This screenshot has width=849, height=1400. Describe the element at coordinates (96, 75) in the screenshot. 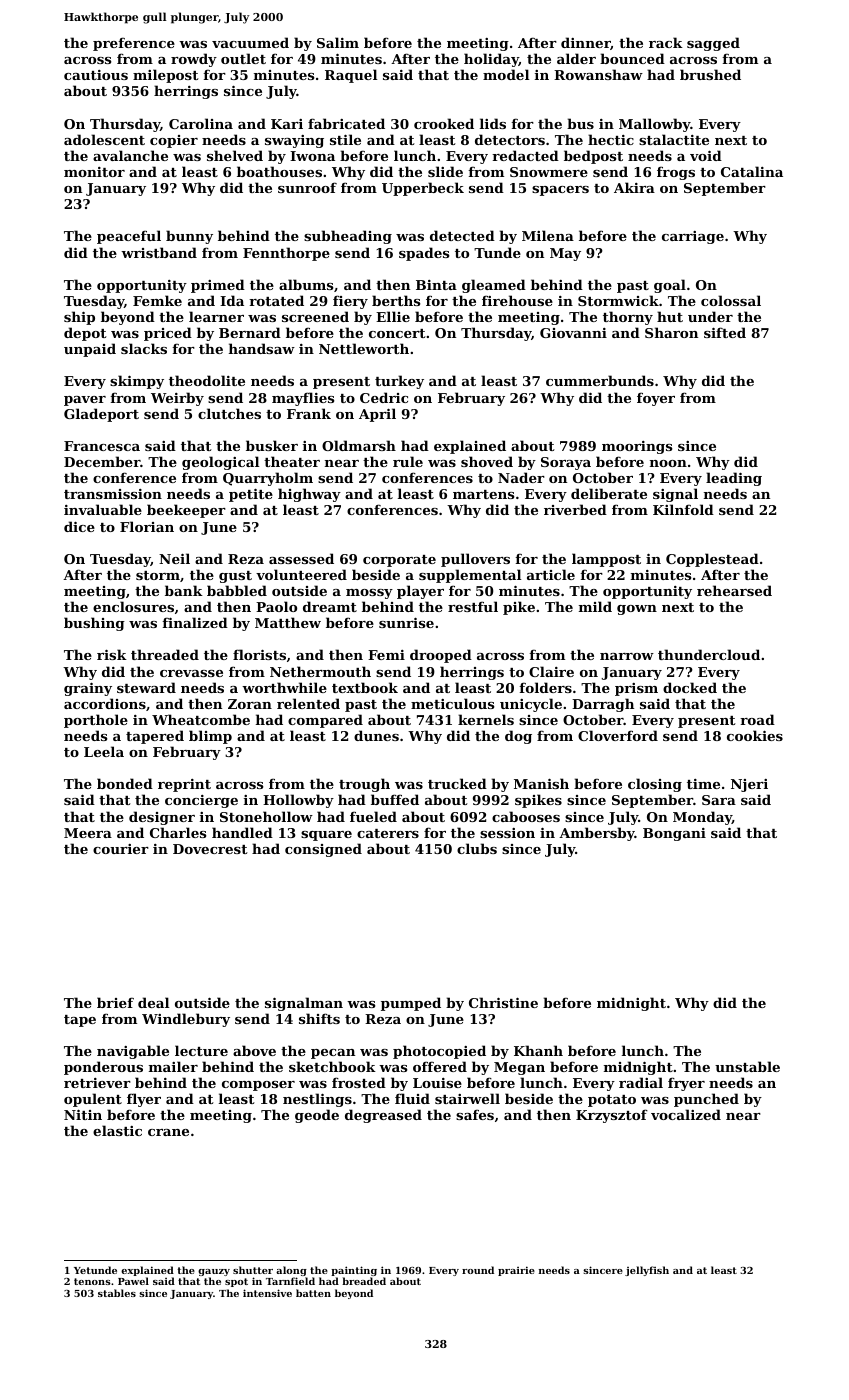

I see `cautious` at that location.
